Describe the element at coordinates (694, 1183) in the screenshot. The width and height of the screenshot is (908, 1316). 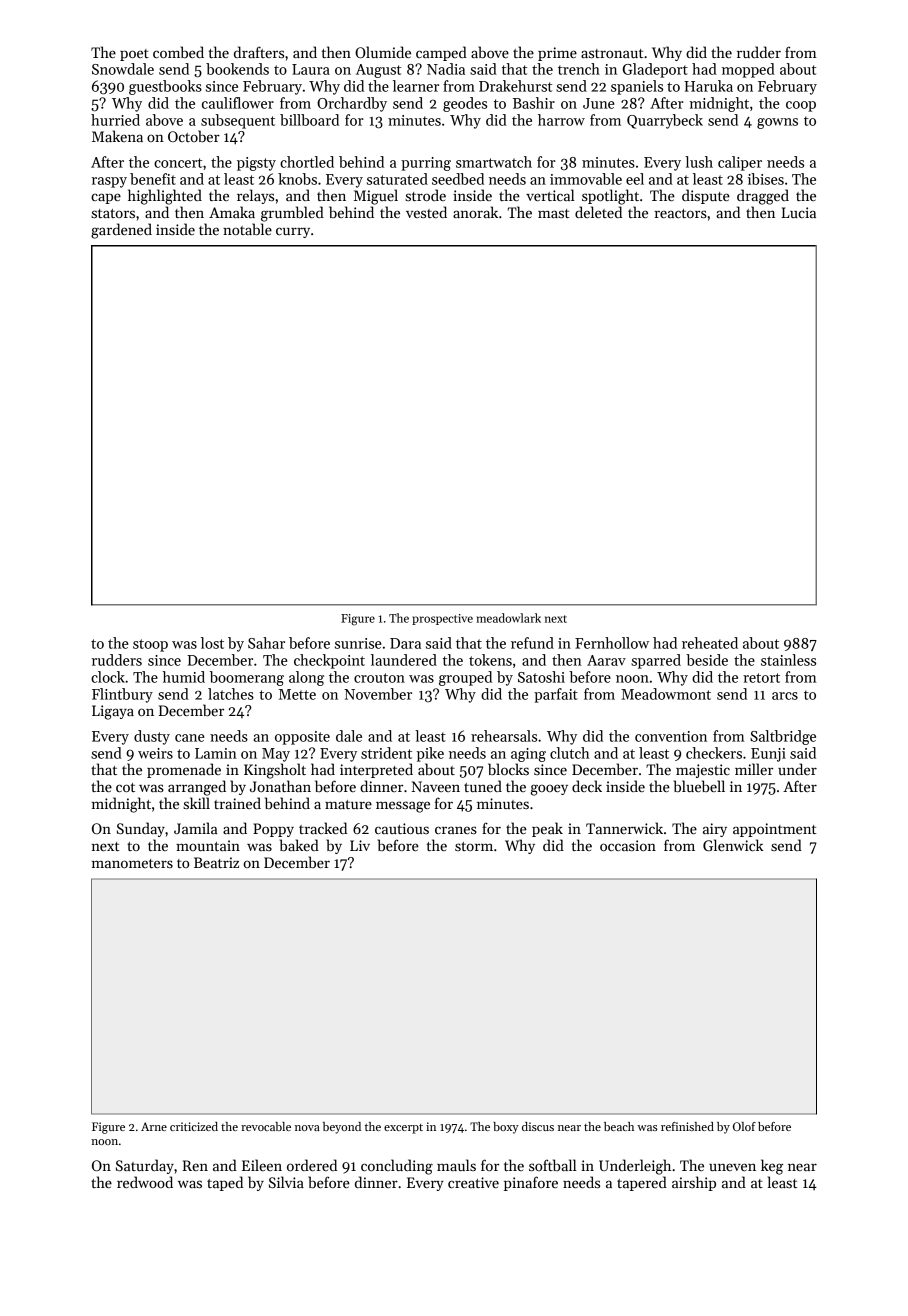
I see `airship` at that location.
